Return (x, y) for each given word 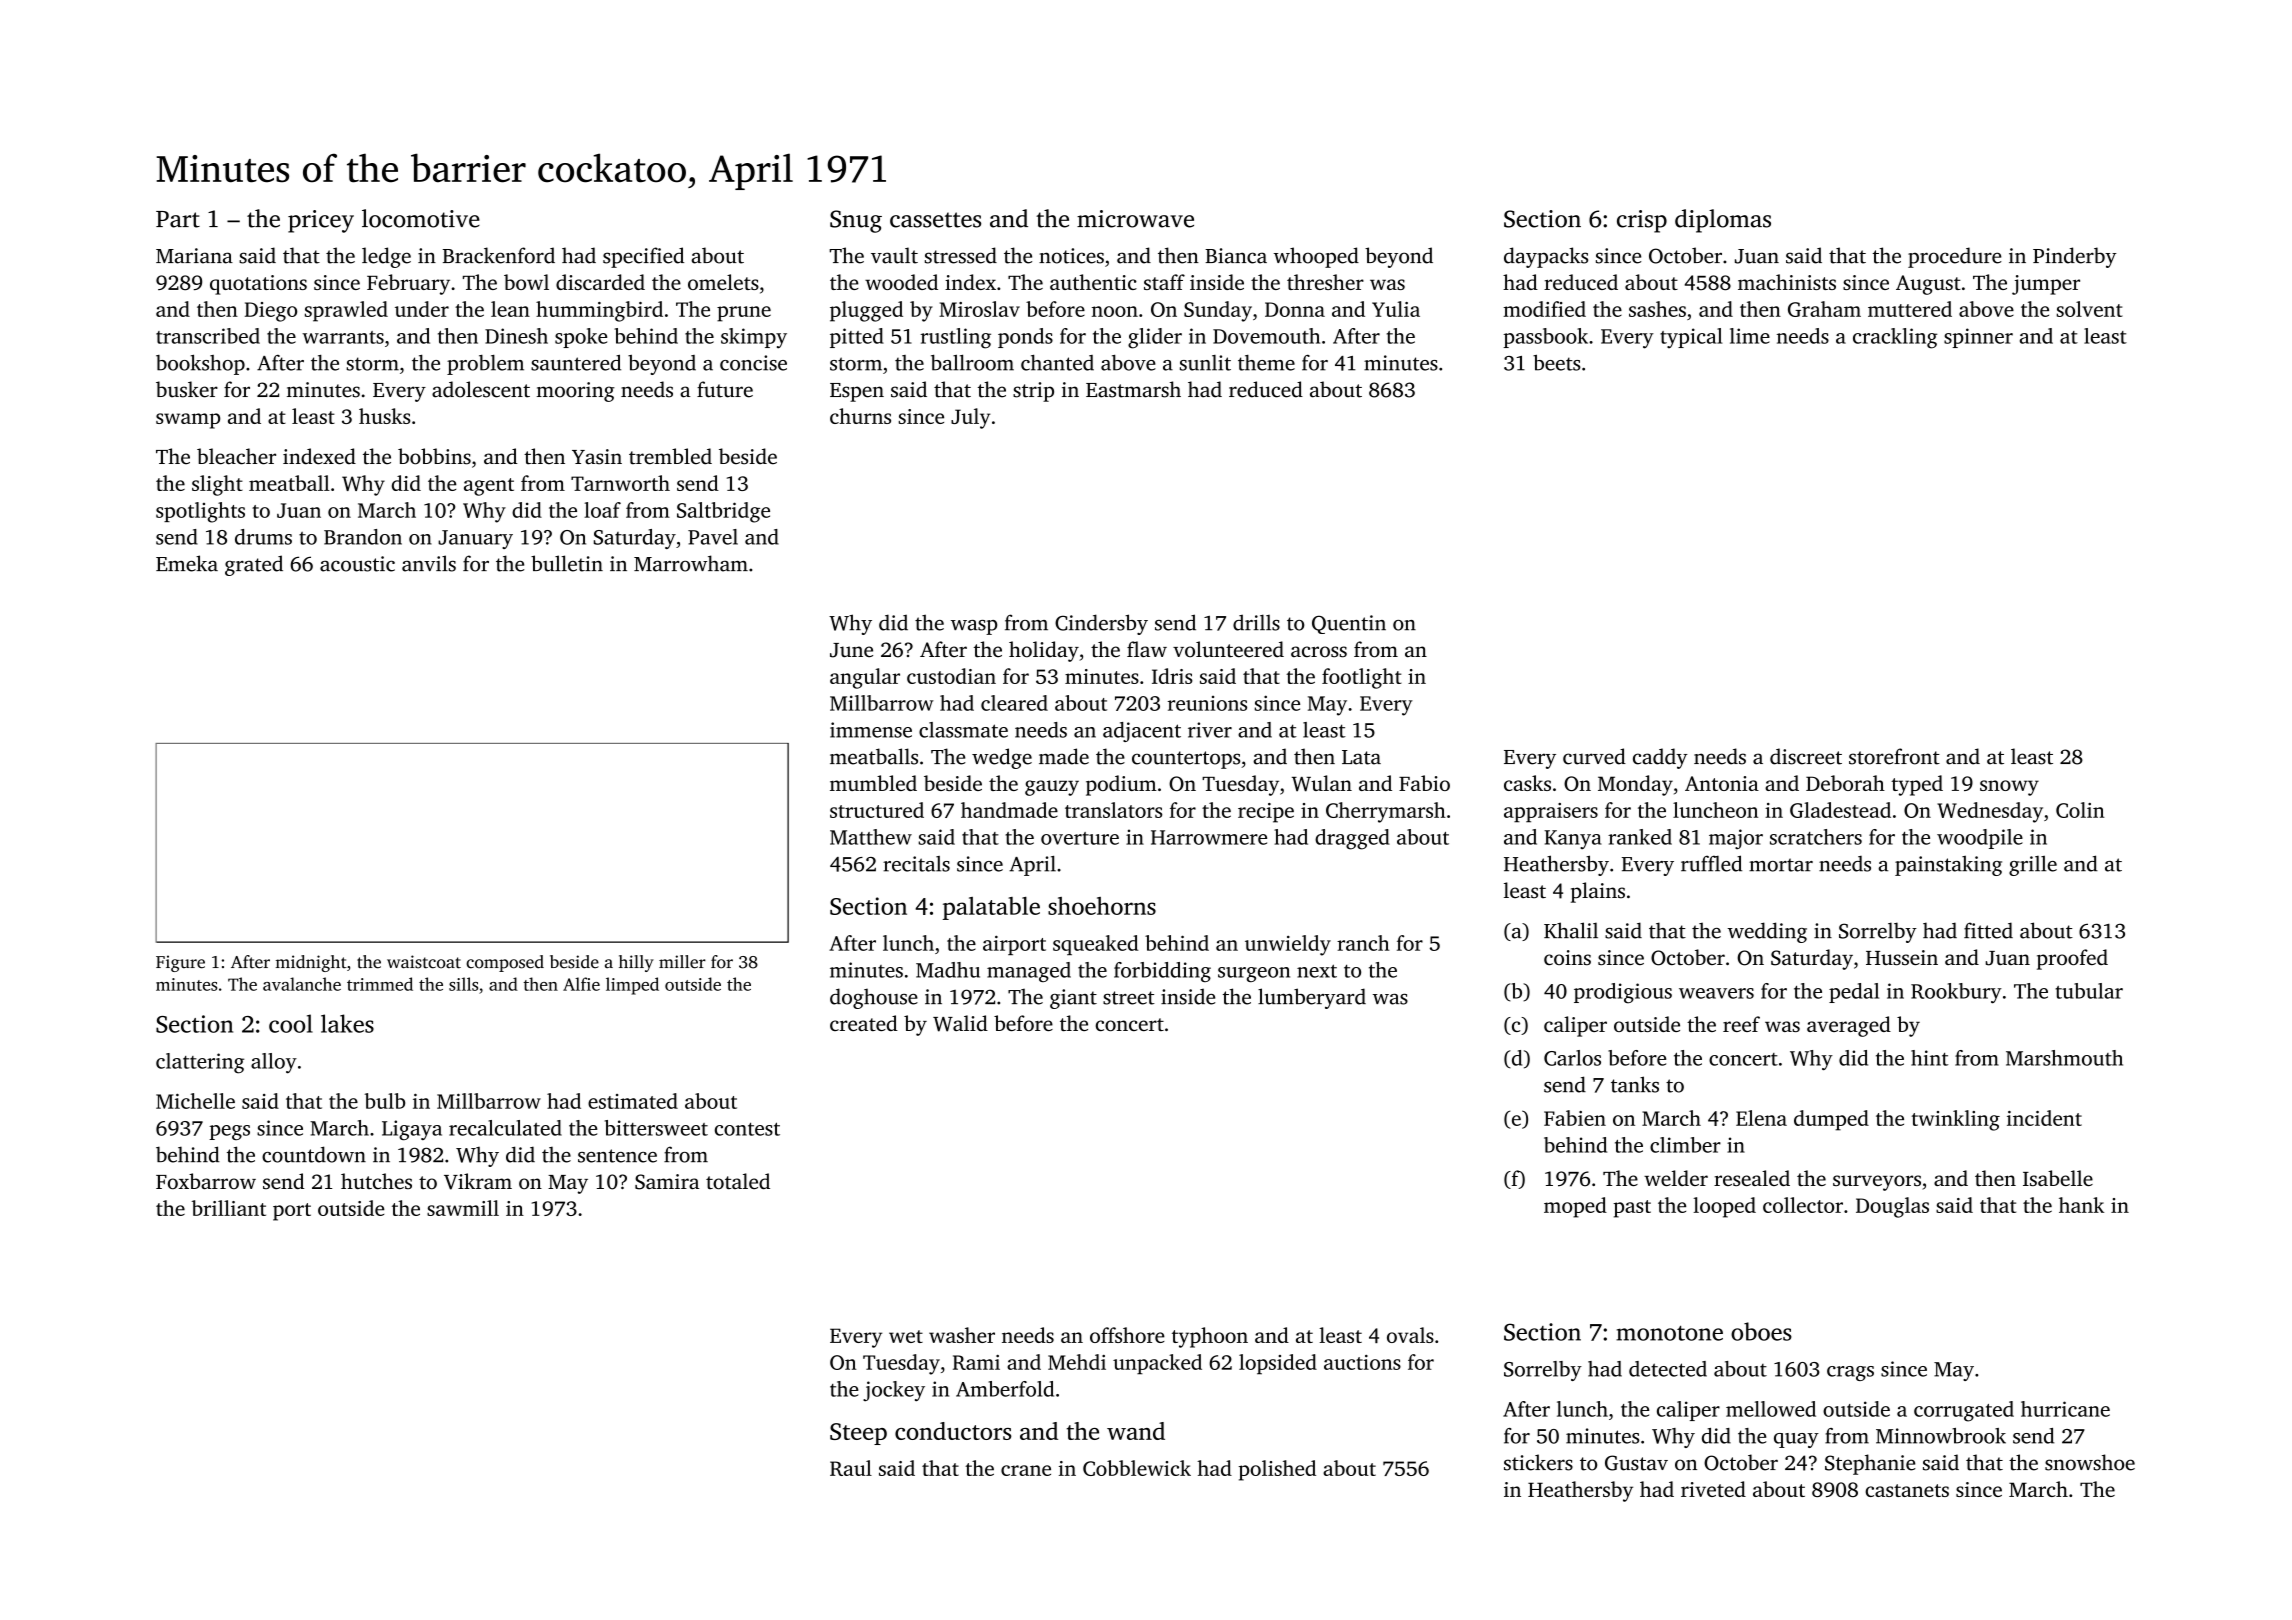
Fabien (1575, 1118)
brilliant (229, 1208)
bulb (385, 1101)
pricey (321, 221)
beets (1557, 363)
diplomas (1723, 221)
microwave (1135, 219)
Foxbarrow (206, 1181)
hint (1929, 1058)
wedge (1002, 758)
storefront (1894, 756)
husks (384, 416)
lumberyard (1312, 998)
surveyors (1877, 1183)
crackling (1895, 338)
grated (254, 565)
